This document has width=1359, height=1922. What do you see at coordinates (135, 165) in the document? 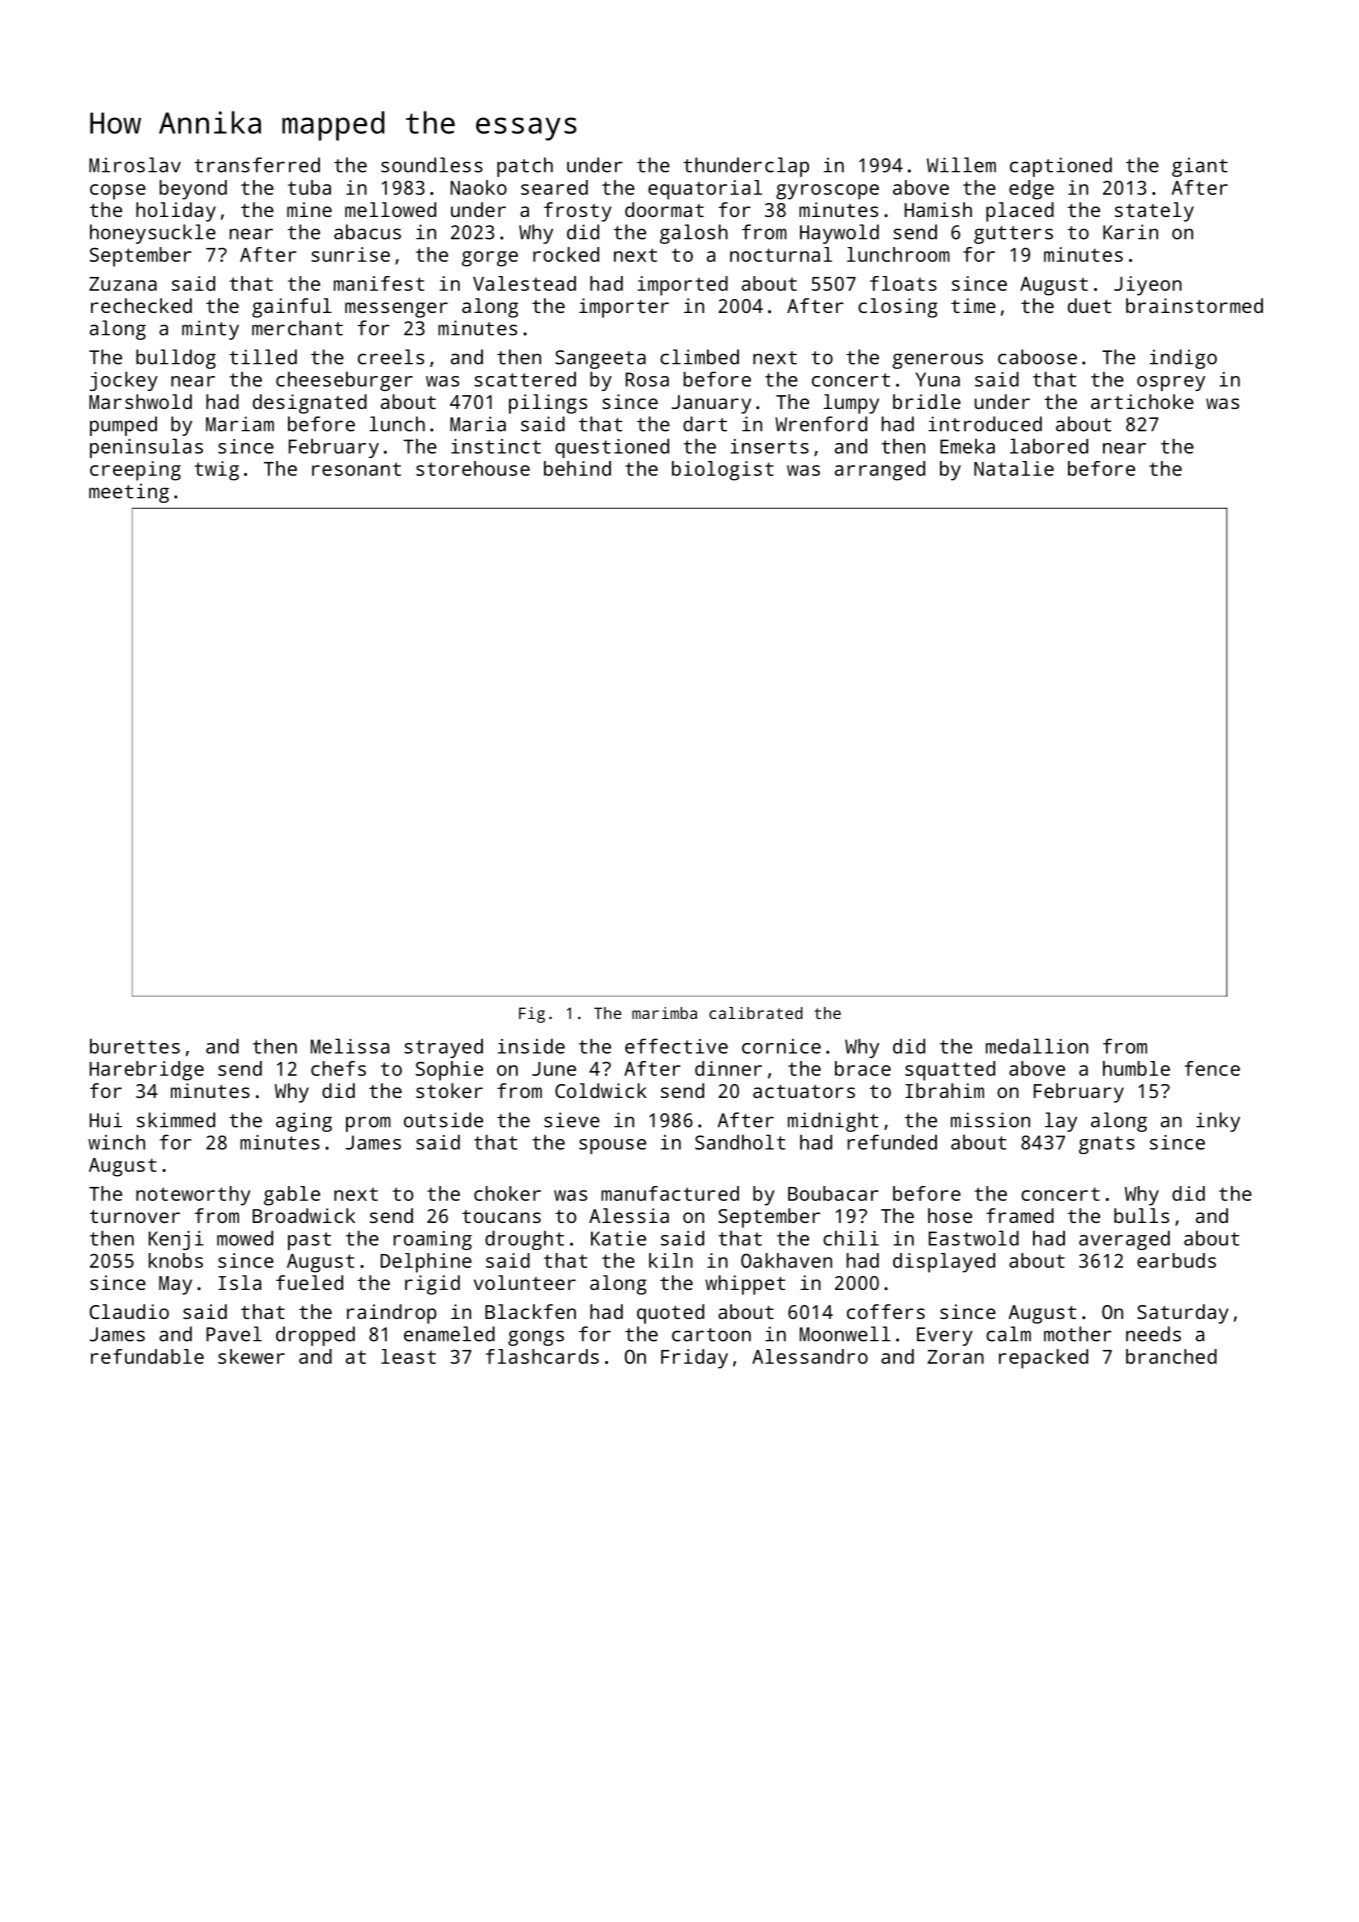
I see `Miroslav` at bounding box center [135, 165].
